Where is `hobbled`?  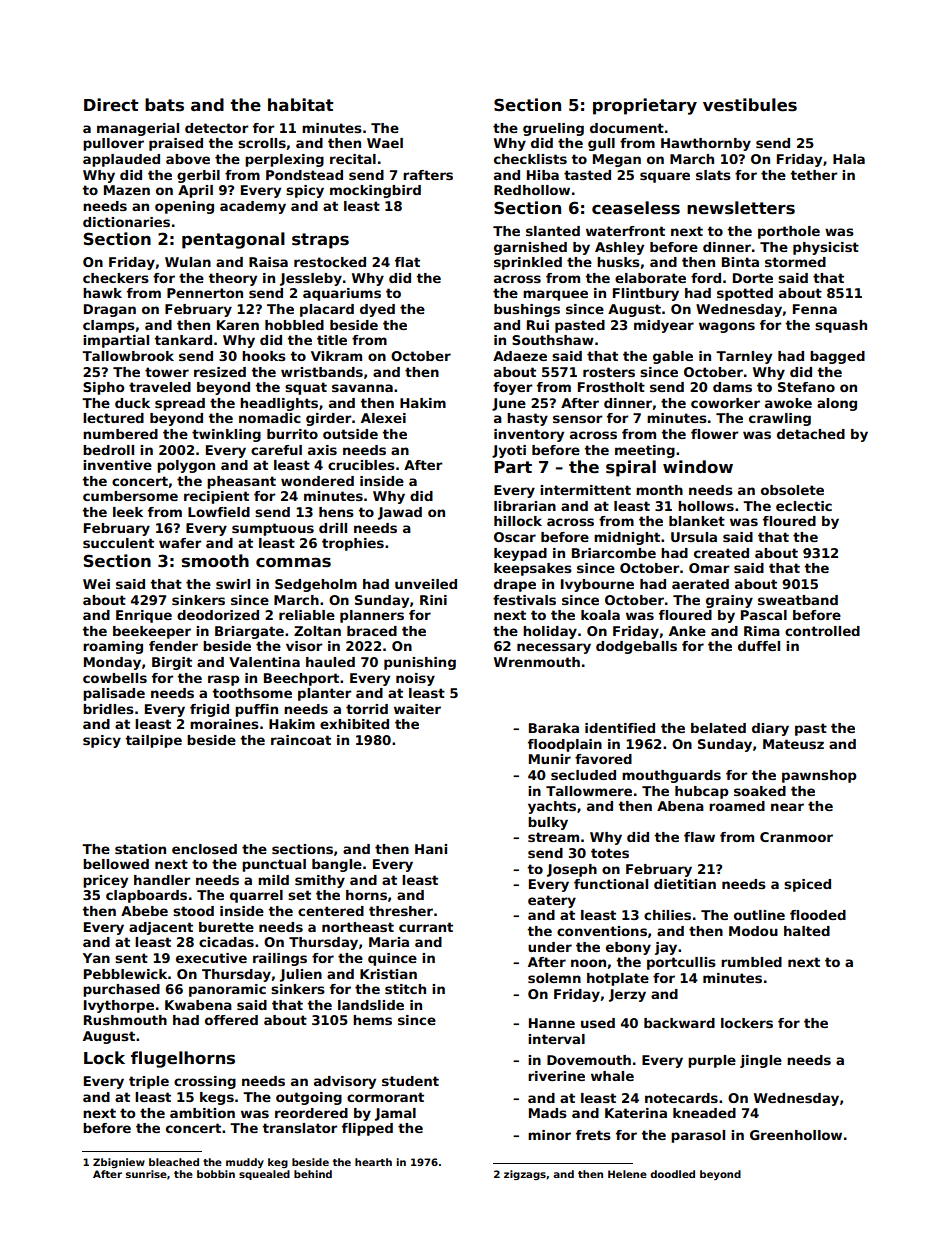
hobbled is located at coordinates (294, 325).
